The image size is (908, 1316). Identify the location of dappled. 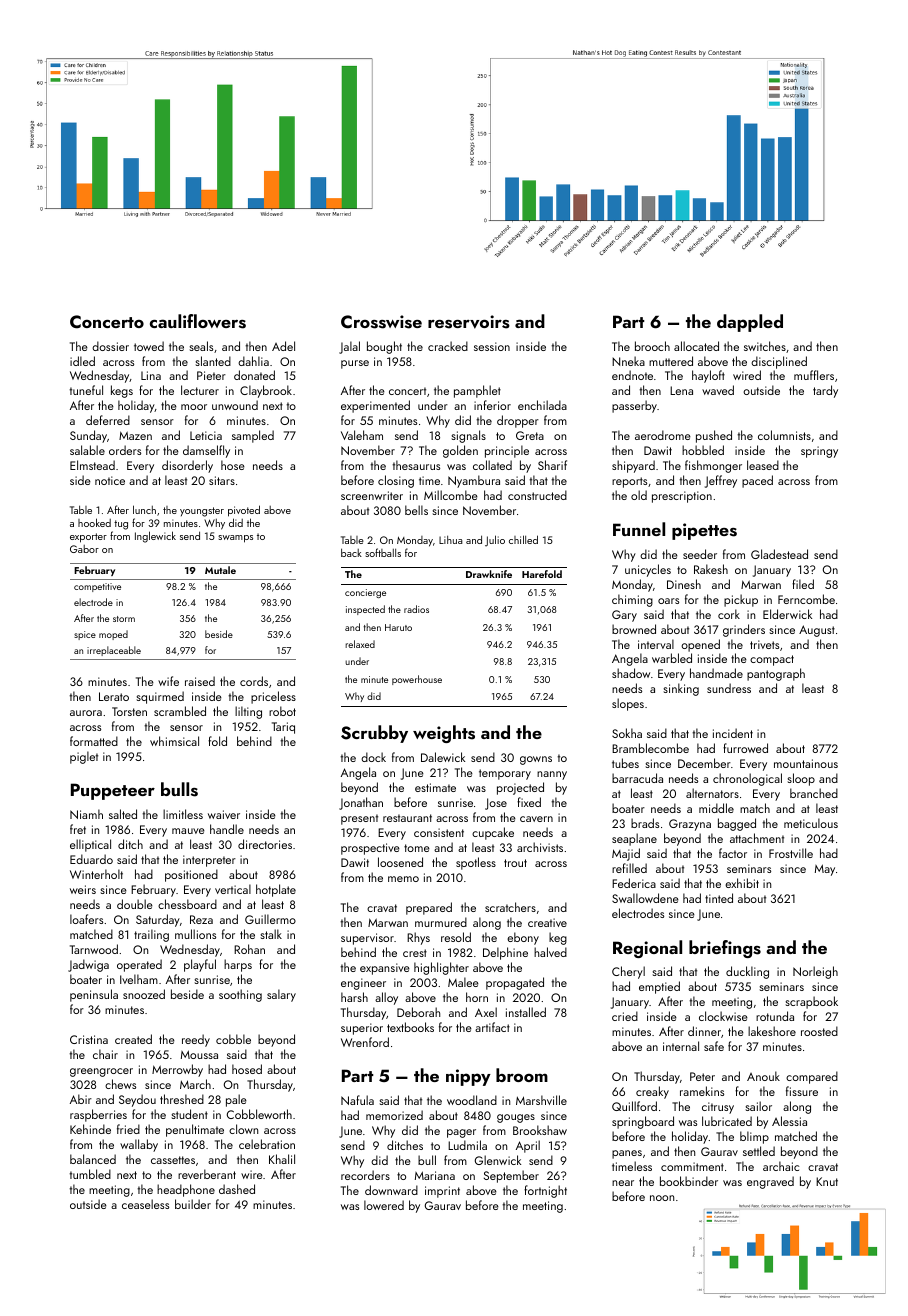
(750, 323).
